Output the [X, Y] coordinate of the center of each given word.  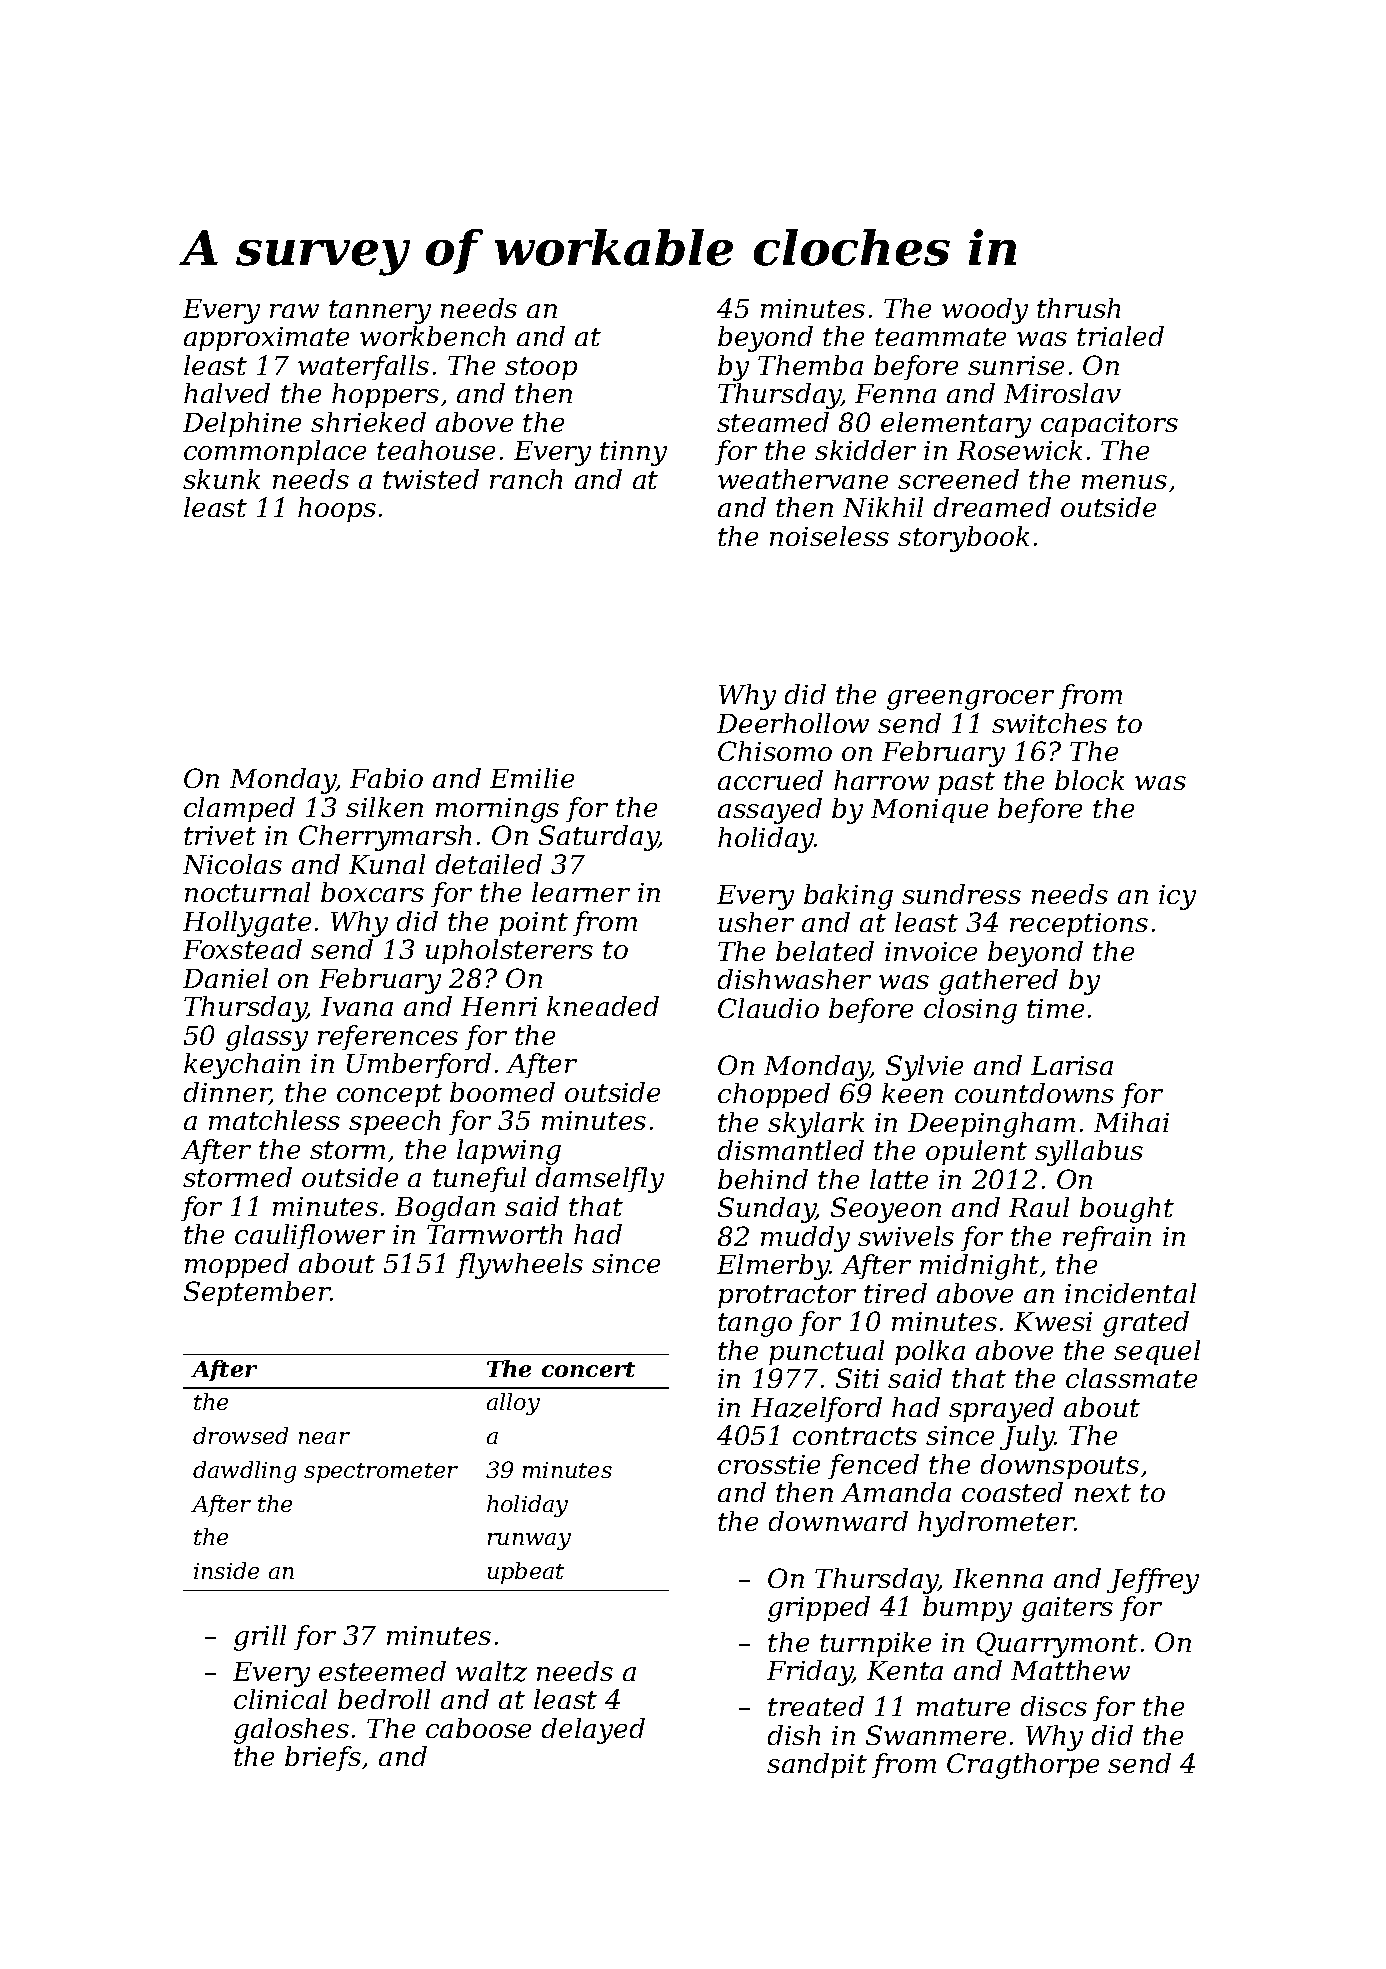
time [1055, 1008]
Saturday [599, 838]
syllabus [1089, 1153]
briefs [323, 1758]
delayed [593, 1731]
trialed [1120, 336]
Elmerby [773, 1267]
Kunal [387, 864]
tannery [380, 312]
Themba [810, 365]
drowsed [240, 1435]
